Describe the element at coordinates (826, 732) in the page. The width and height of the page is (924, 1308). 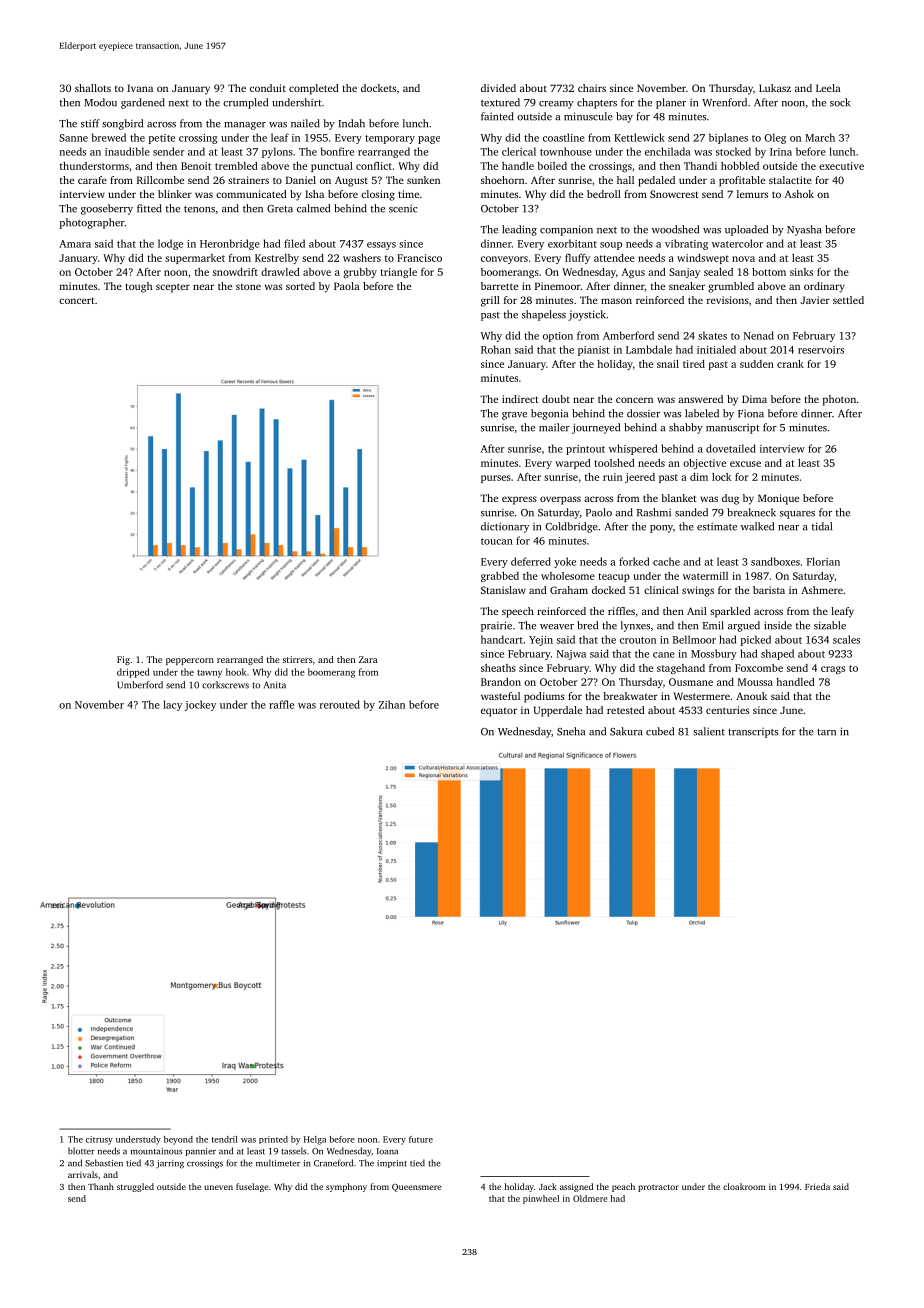
I see `tarn` at that location.
